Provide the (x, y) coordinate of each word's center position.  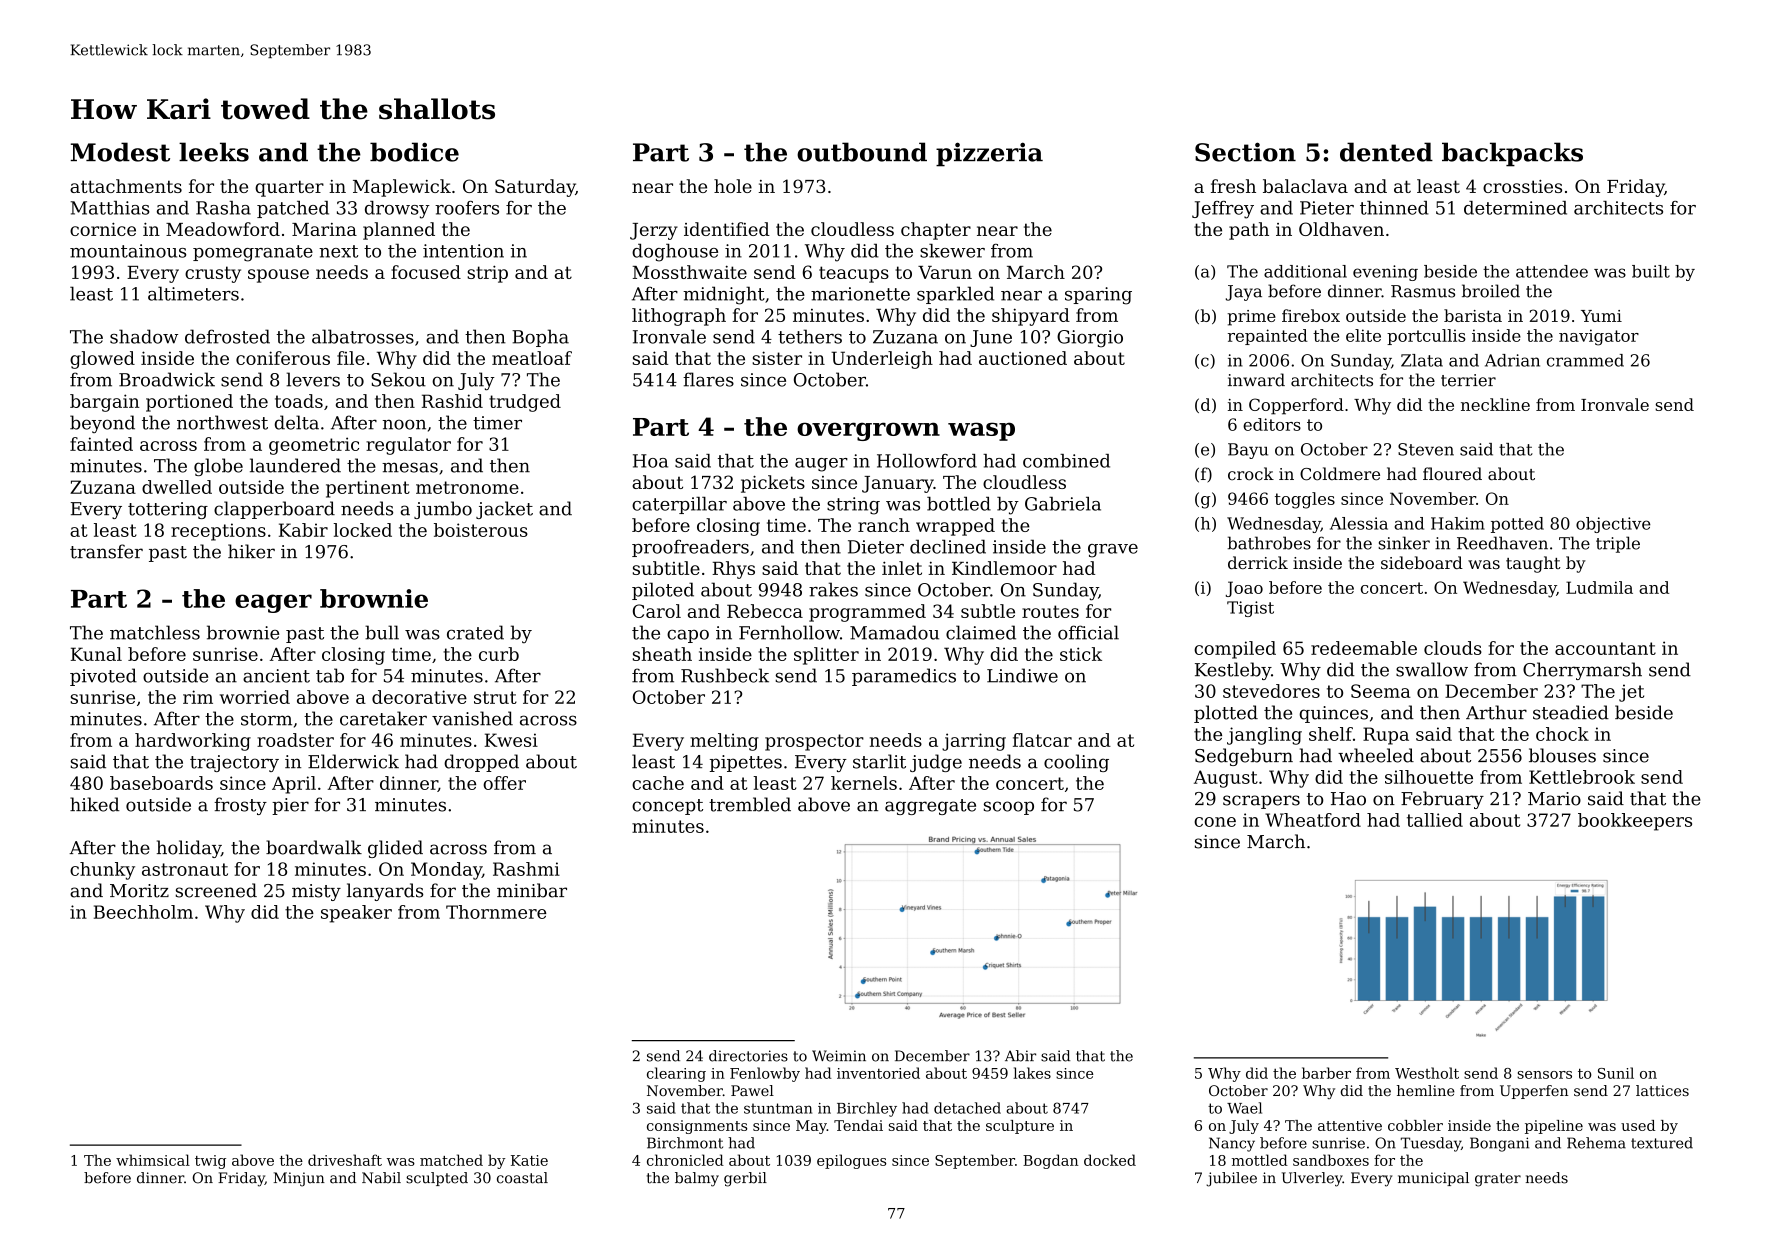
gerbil (745, 1179)
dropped (481, 763)
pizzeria (989, 154)
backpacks (1512, 154)
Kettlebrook (1582, 777)
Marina (324, 229)
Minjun (299, 1179)
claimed (981, 632)
